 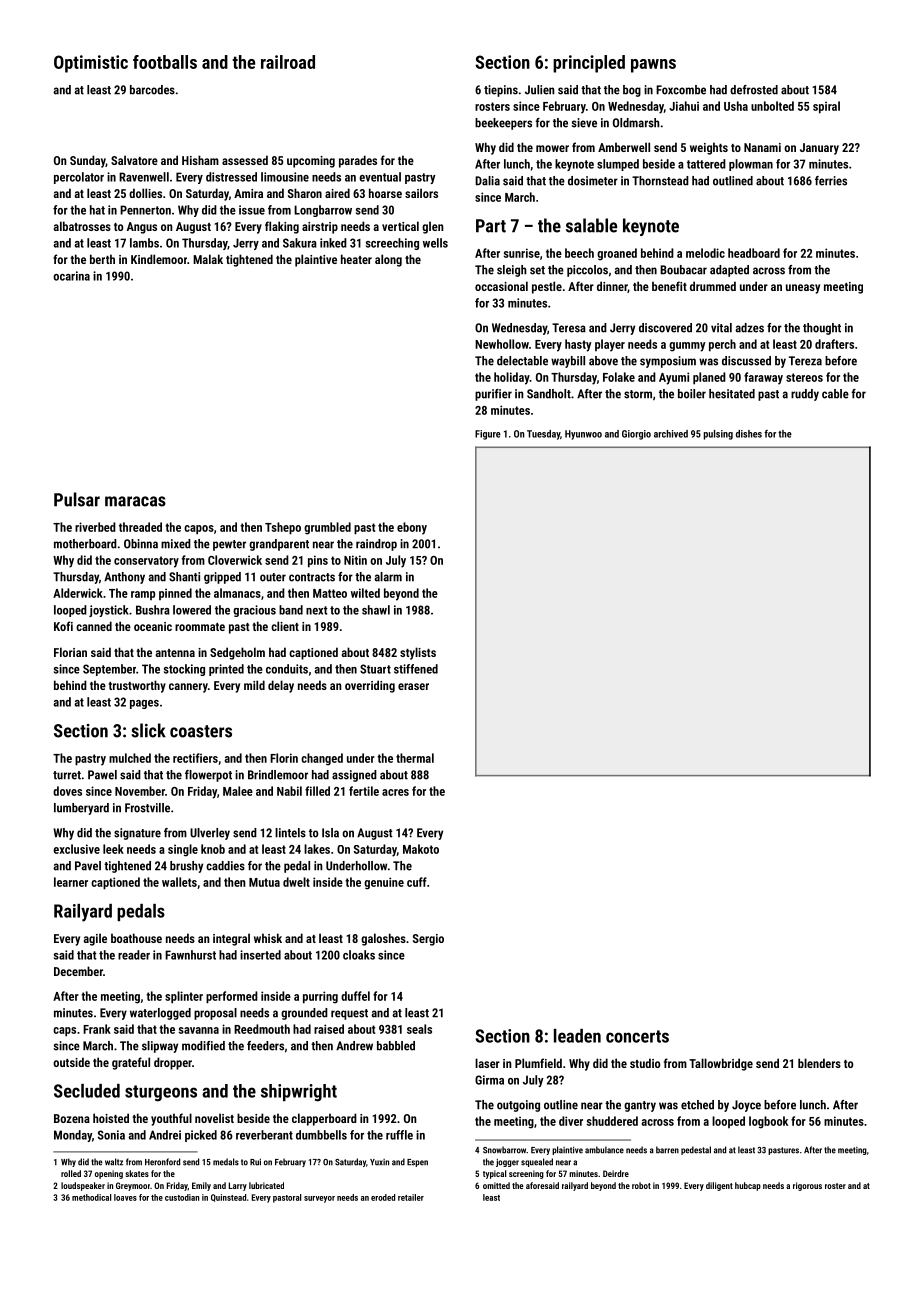 What do you see at coordinates (131, 1063) in the screenshot?
I see `grateful` at bounding box center [131, 1063].
